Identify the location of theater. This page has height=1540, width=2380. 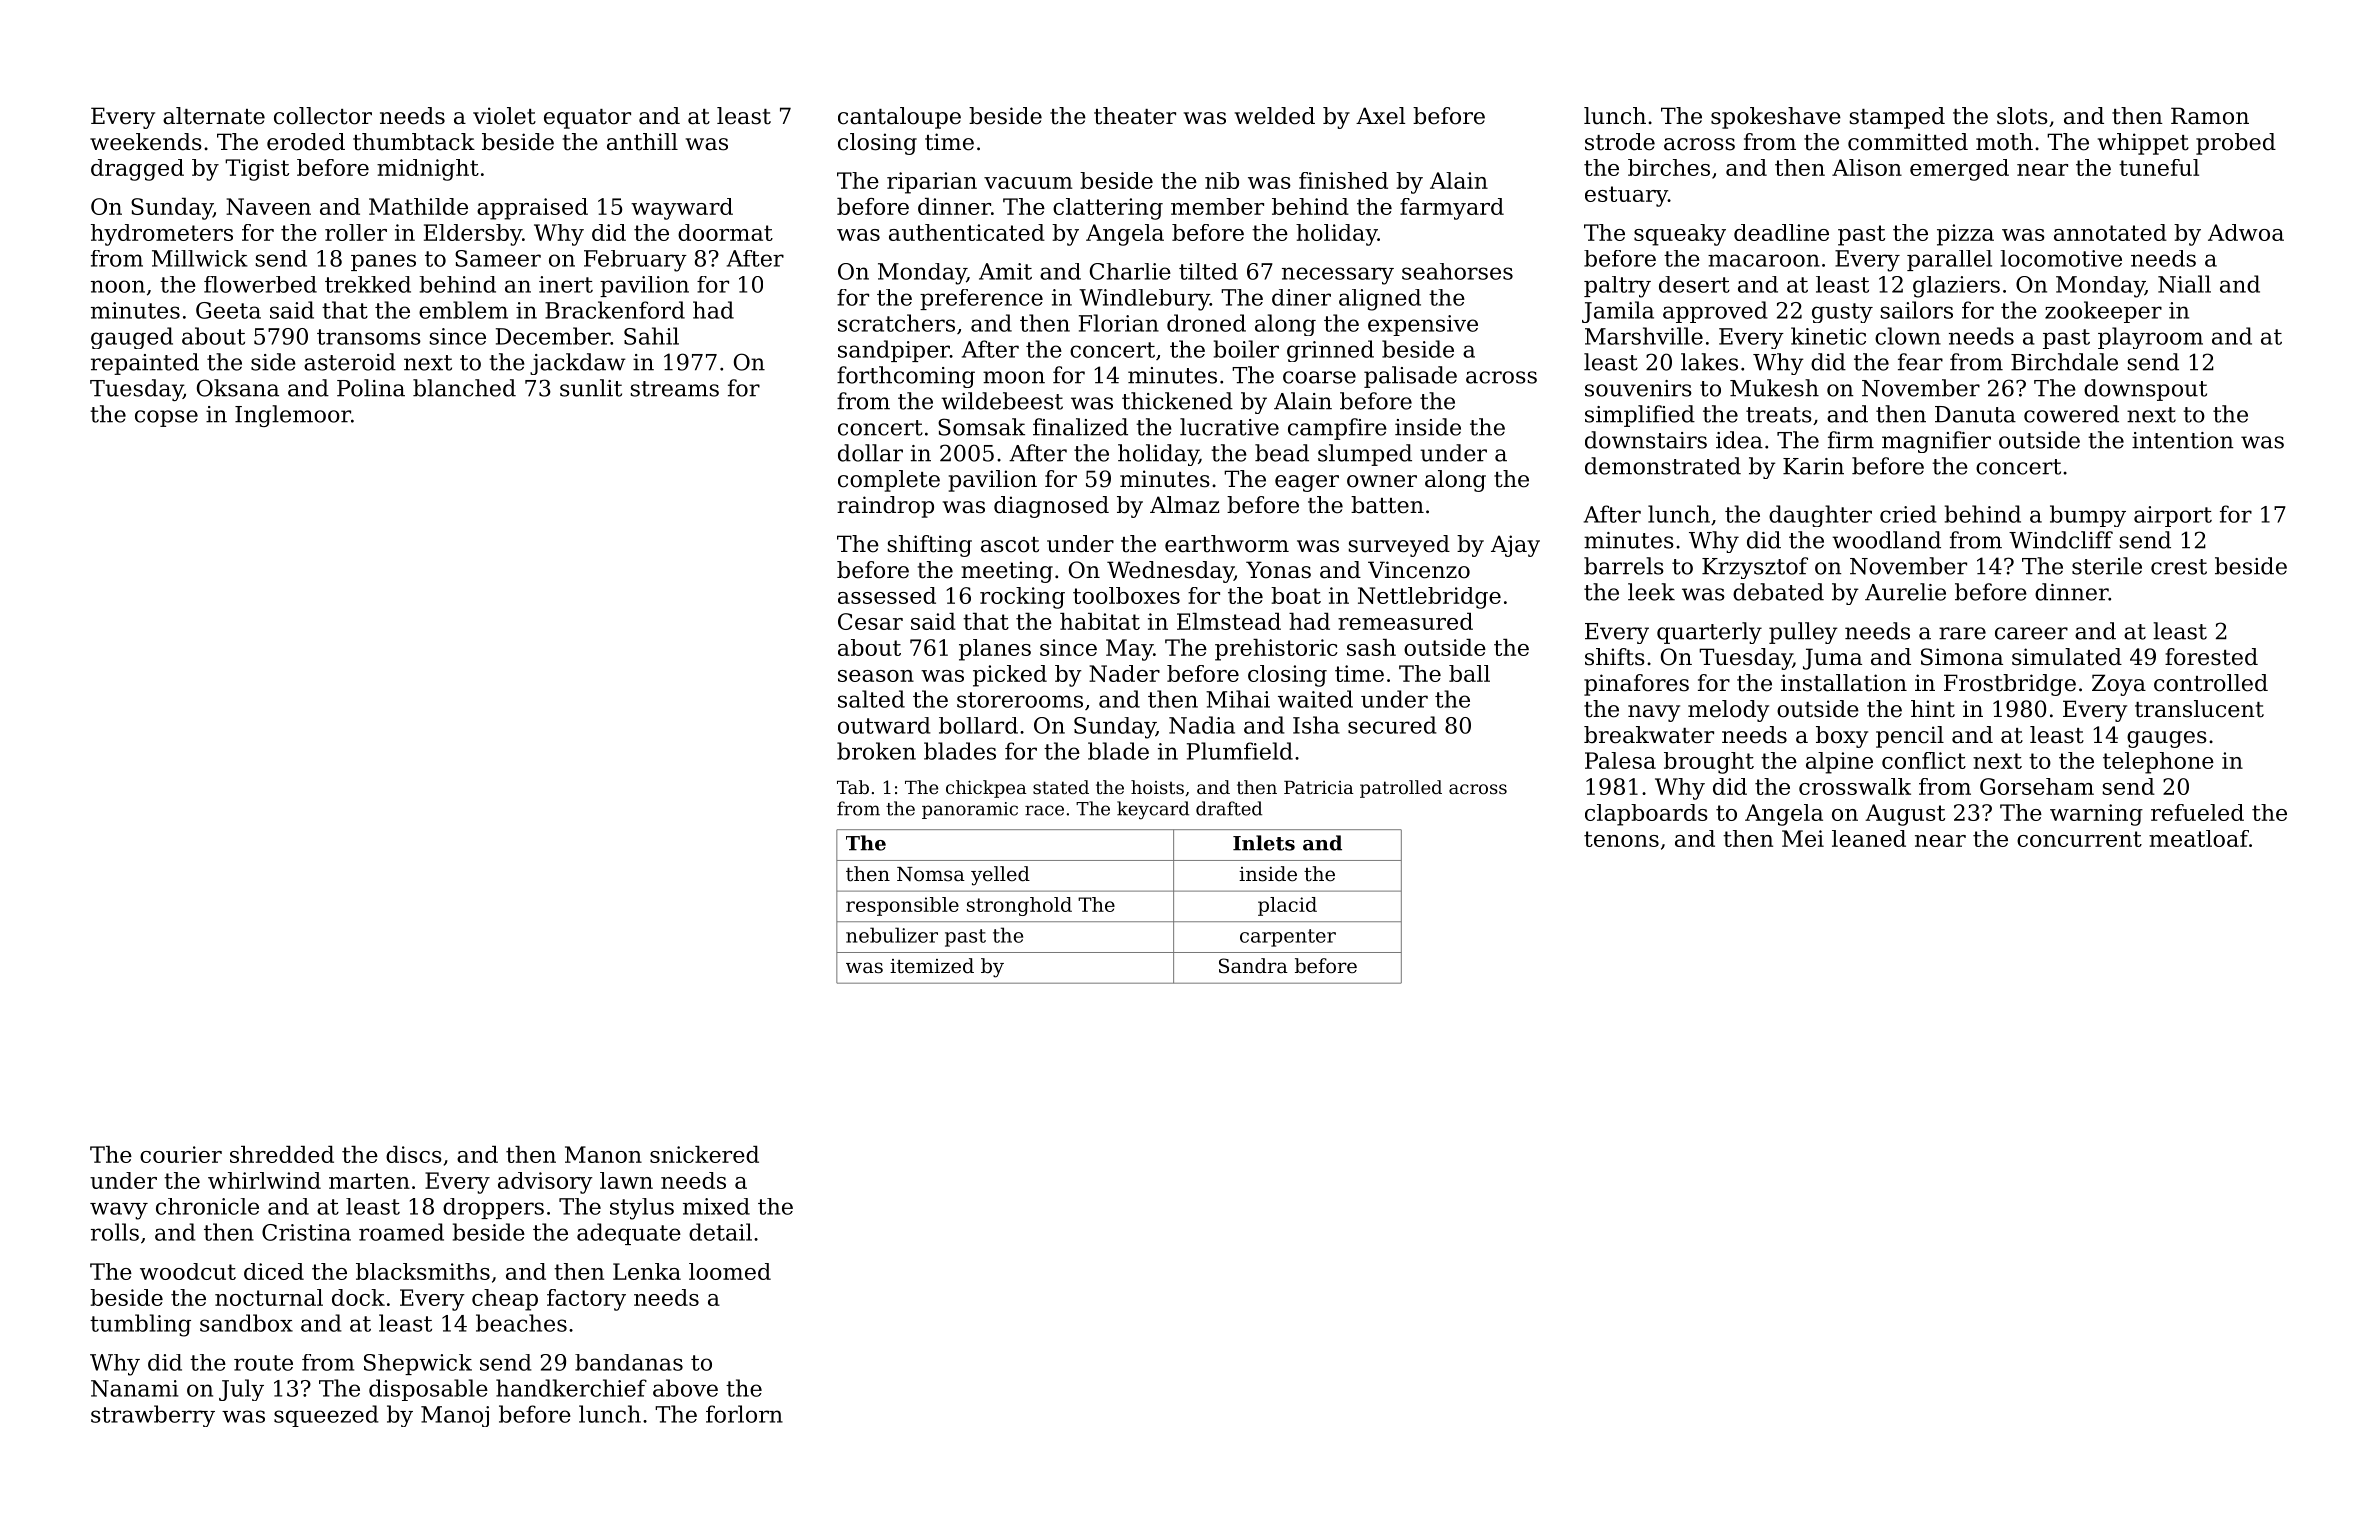
(1135, 116).
